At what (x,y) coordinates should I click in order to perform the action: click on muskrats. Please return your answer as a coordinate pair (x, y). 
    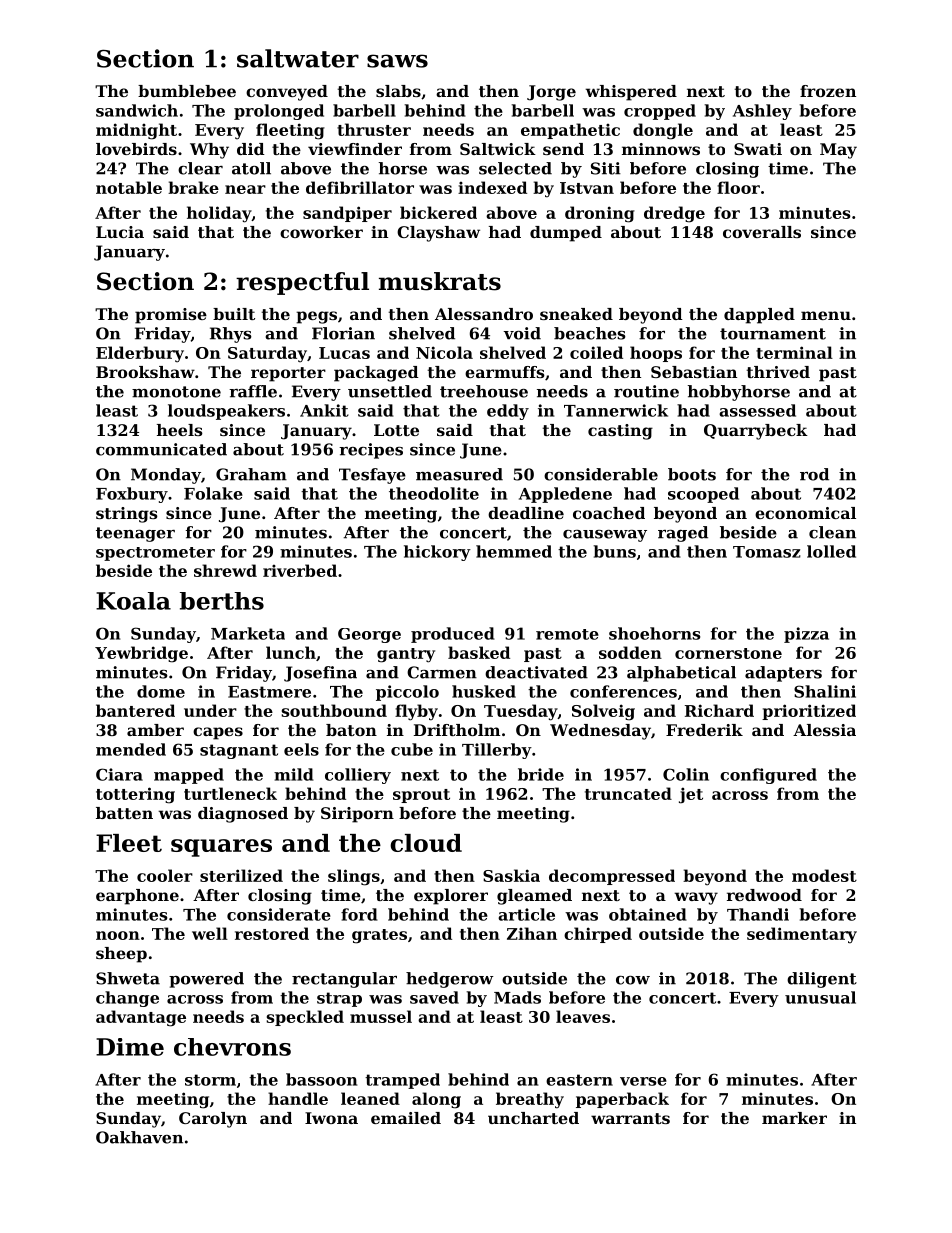
    Looking at the image, I should click on (440, 281).
